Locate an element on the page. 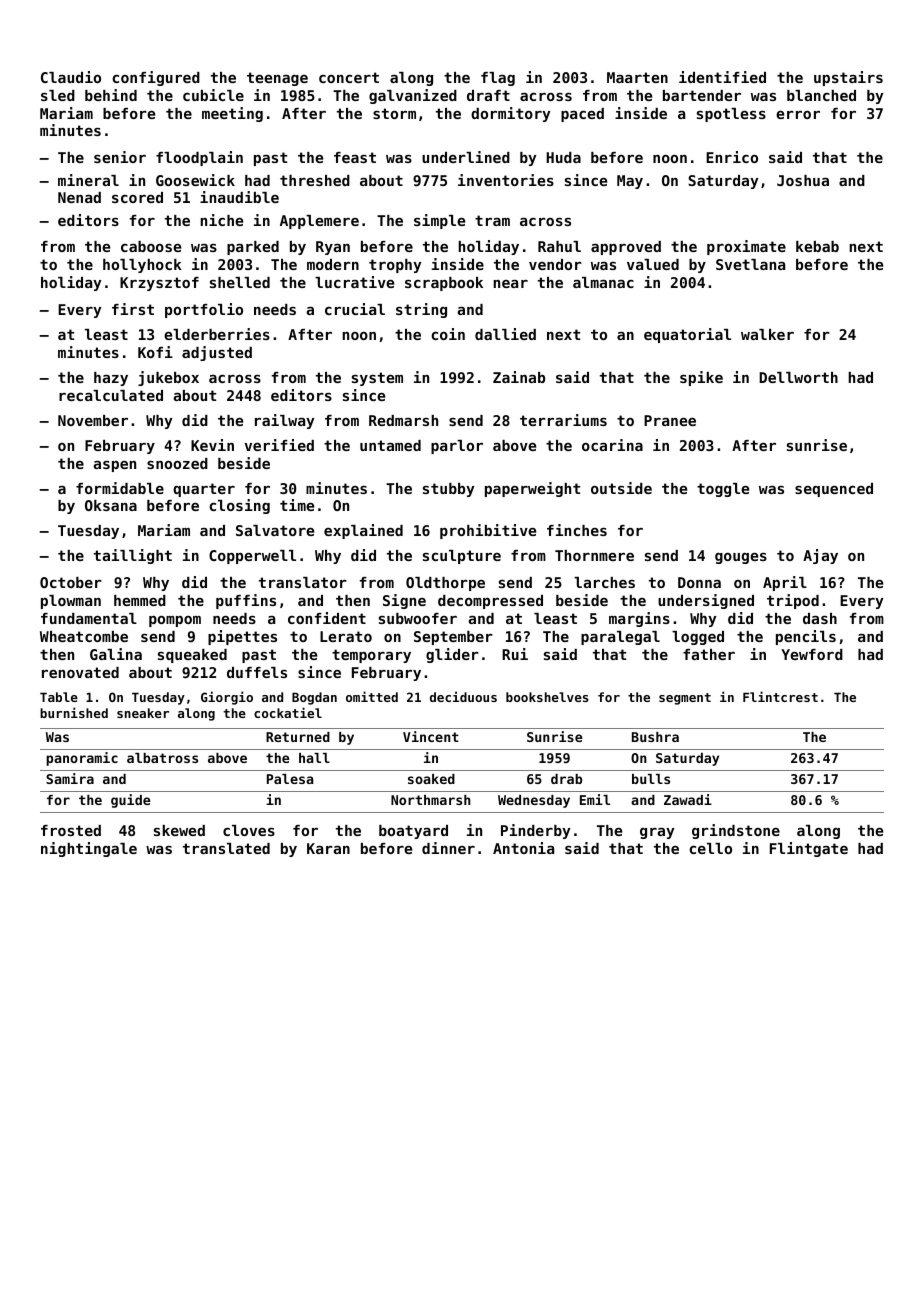 The width and height of the page is (924, 1308). nightingale is located at coordinates (89, 849).
